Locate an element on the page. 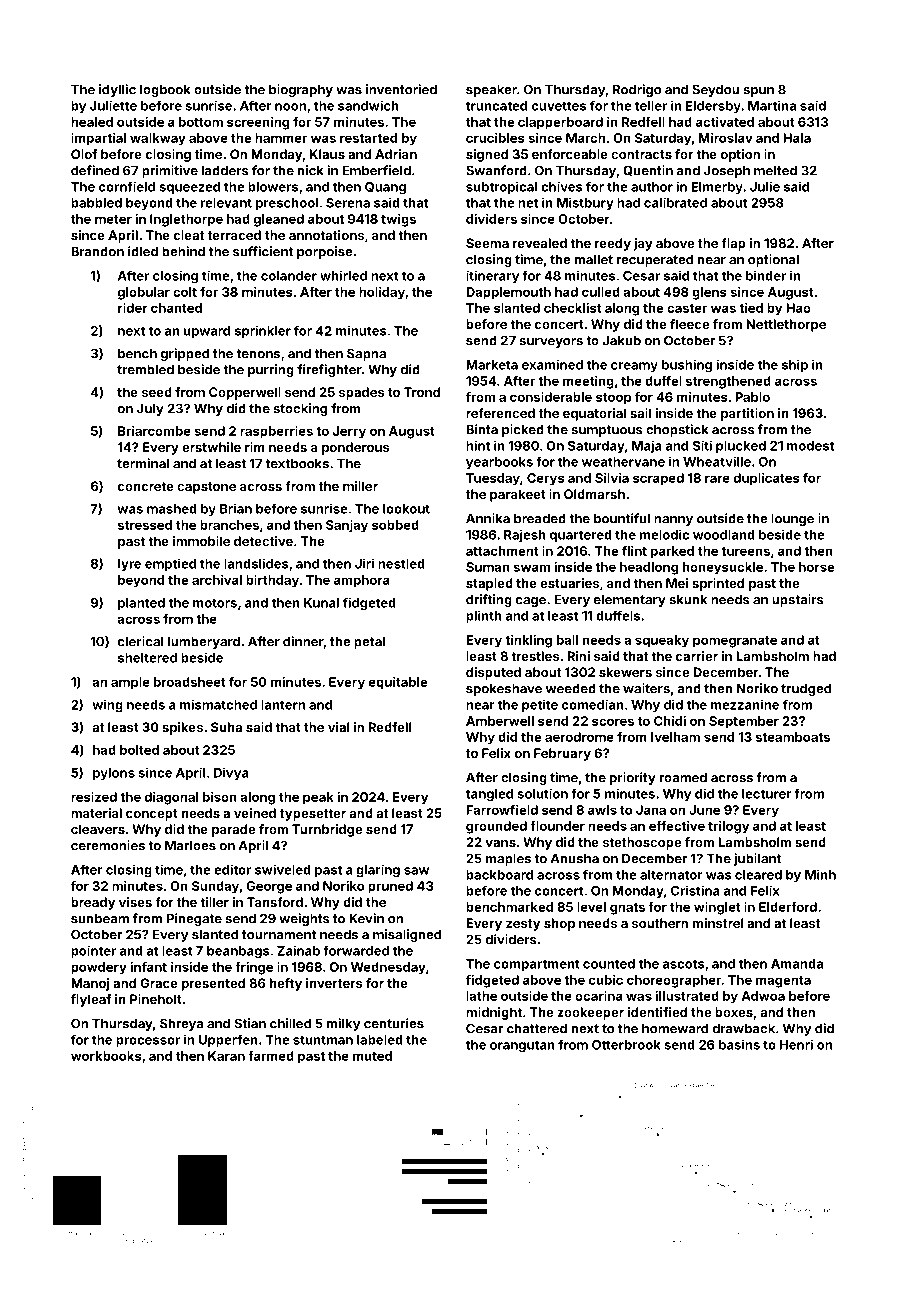 The height and width of the document is (1316, 908). Annika is located at coordinates (488, 518).
